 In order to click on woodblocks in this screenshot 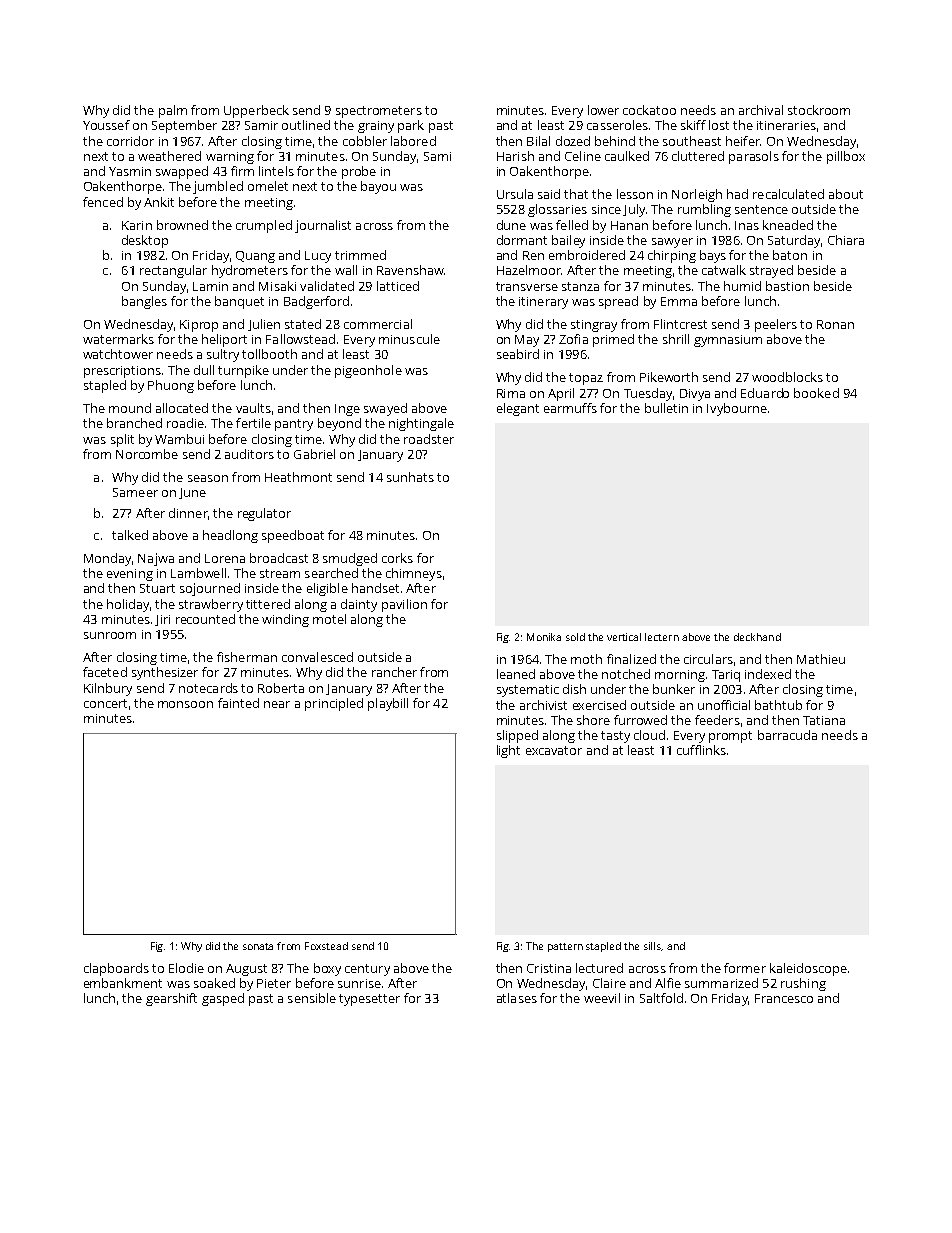, I will do `click(787, 377)`.
